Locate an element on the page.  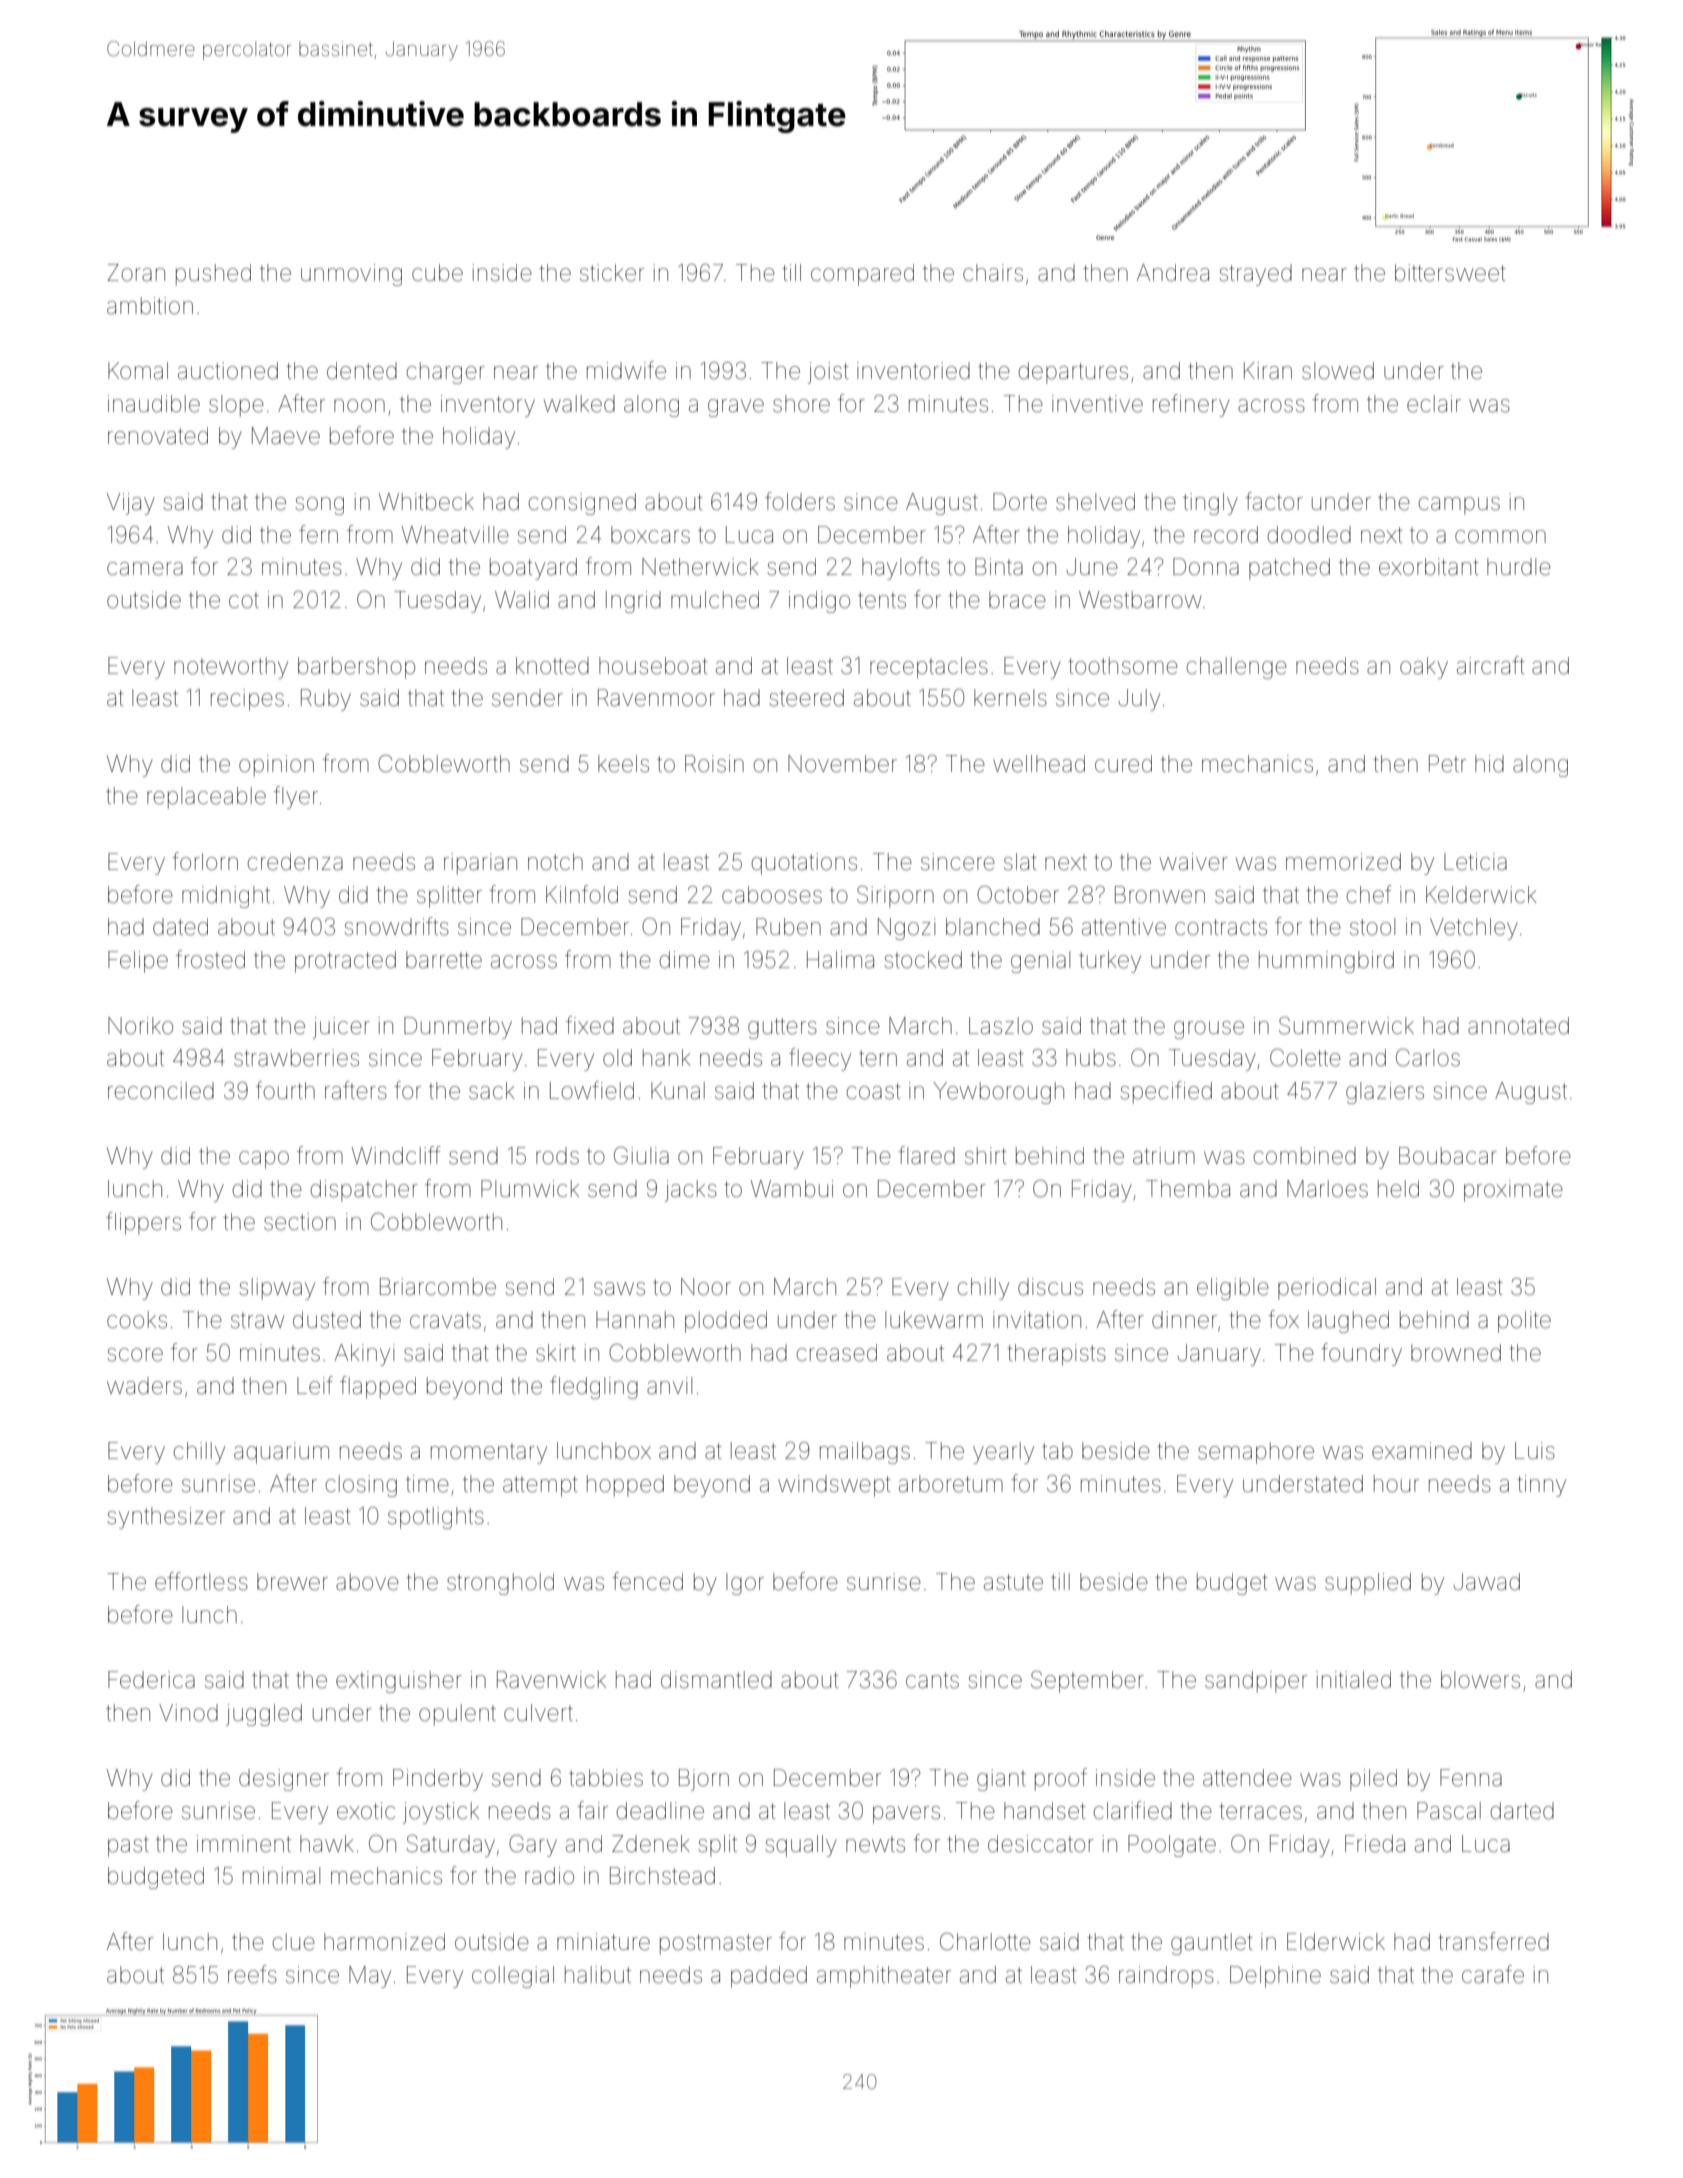
Briarcombe is located at coordinates (438, 1287).
